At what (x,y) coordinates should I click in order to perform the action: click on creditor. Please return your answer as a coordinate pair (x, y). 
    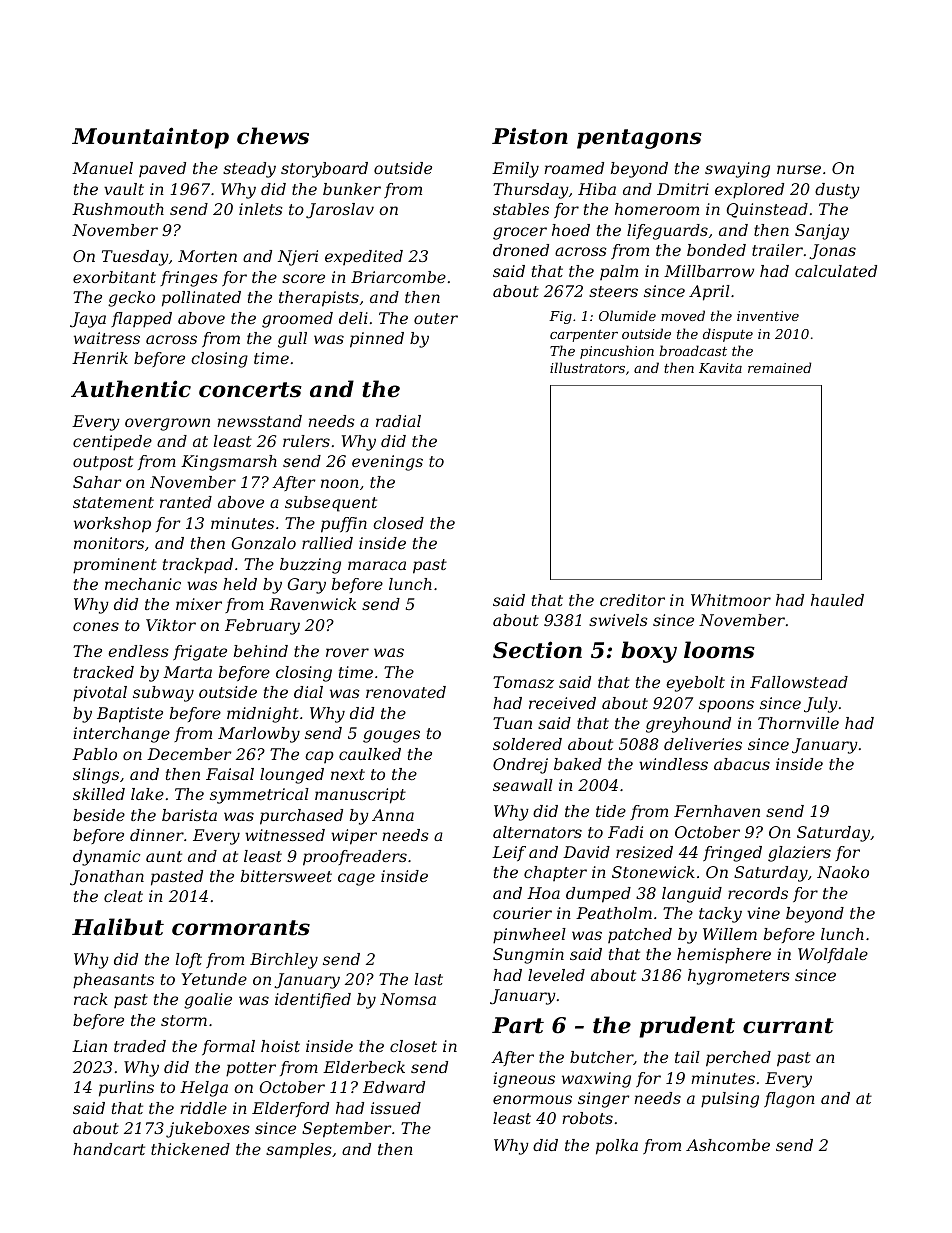
    Looking at the image, I should click on (632, 600).
